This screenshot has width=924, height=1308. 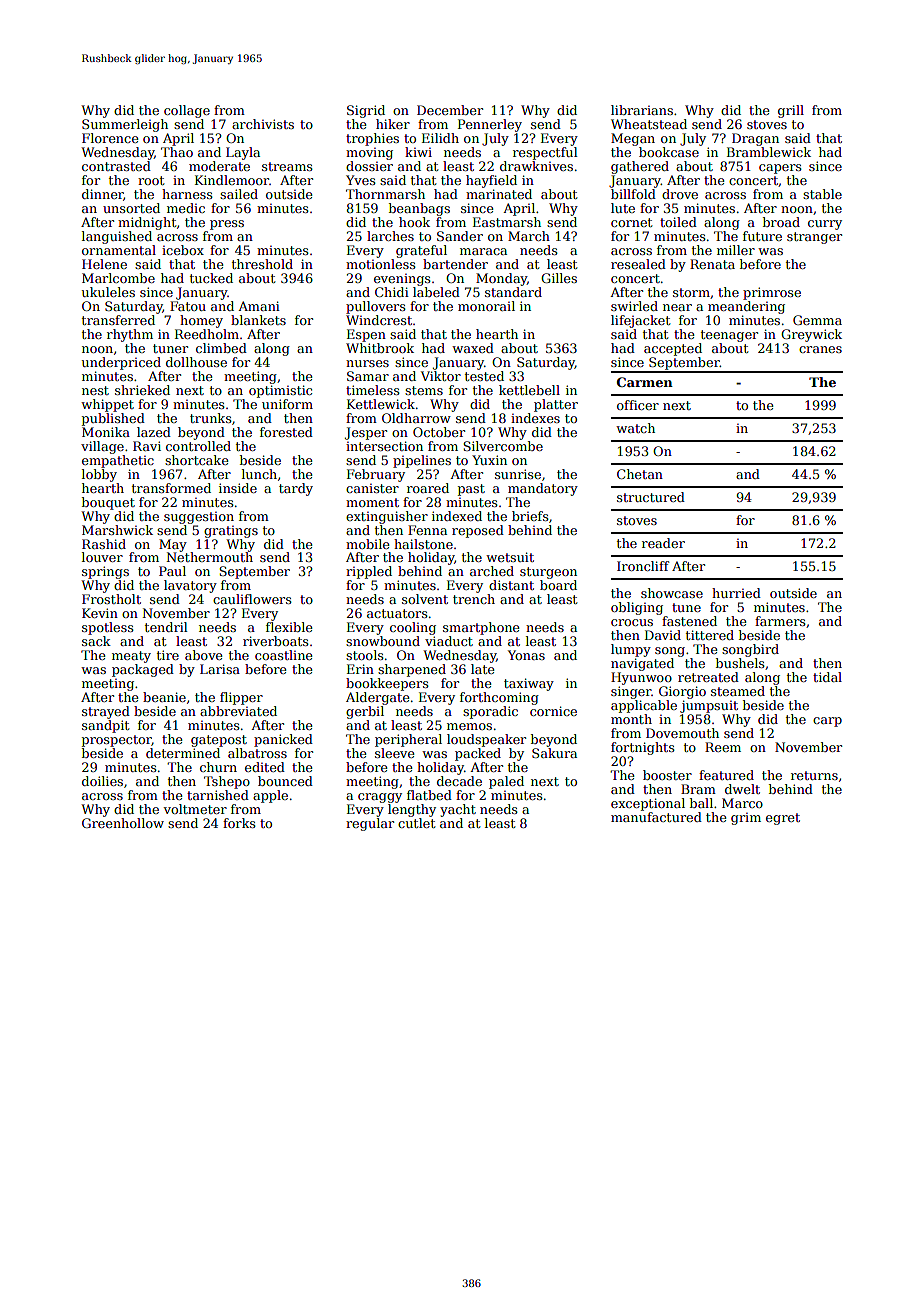 I want to click on Marlcombe, so click(x=118, y=278).
